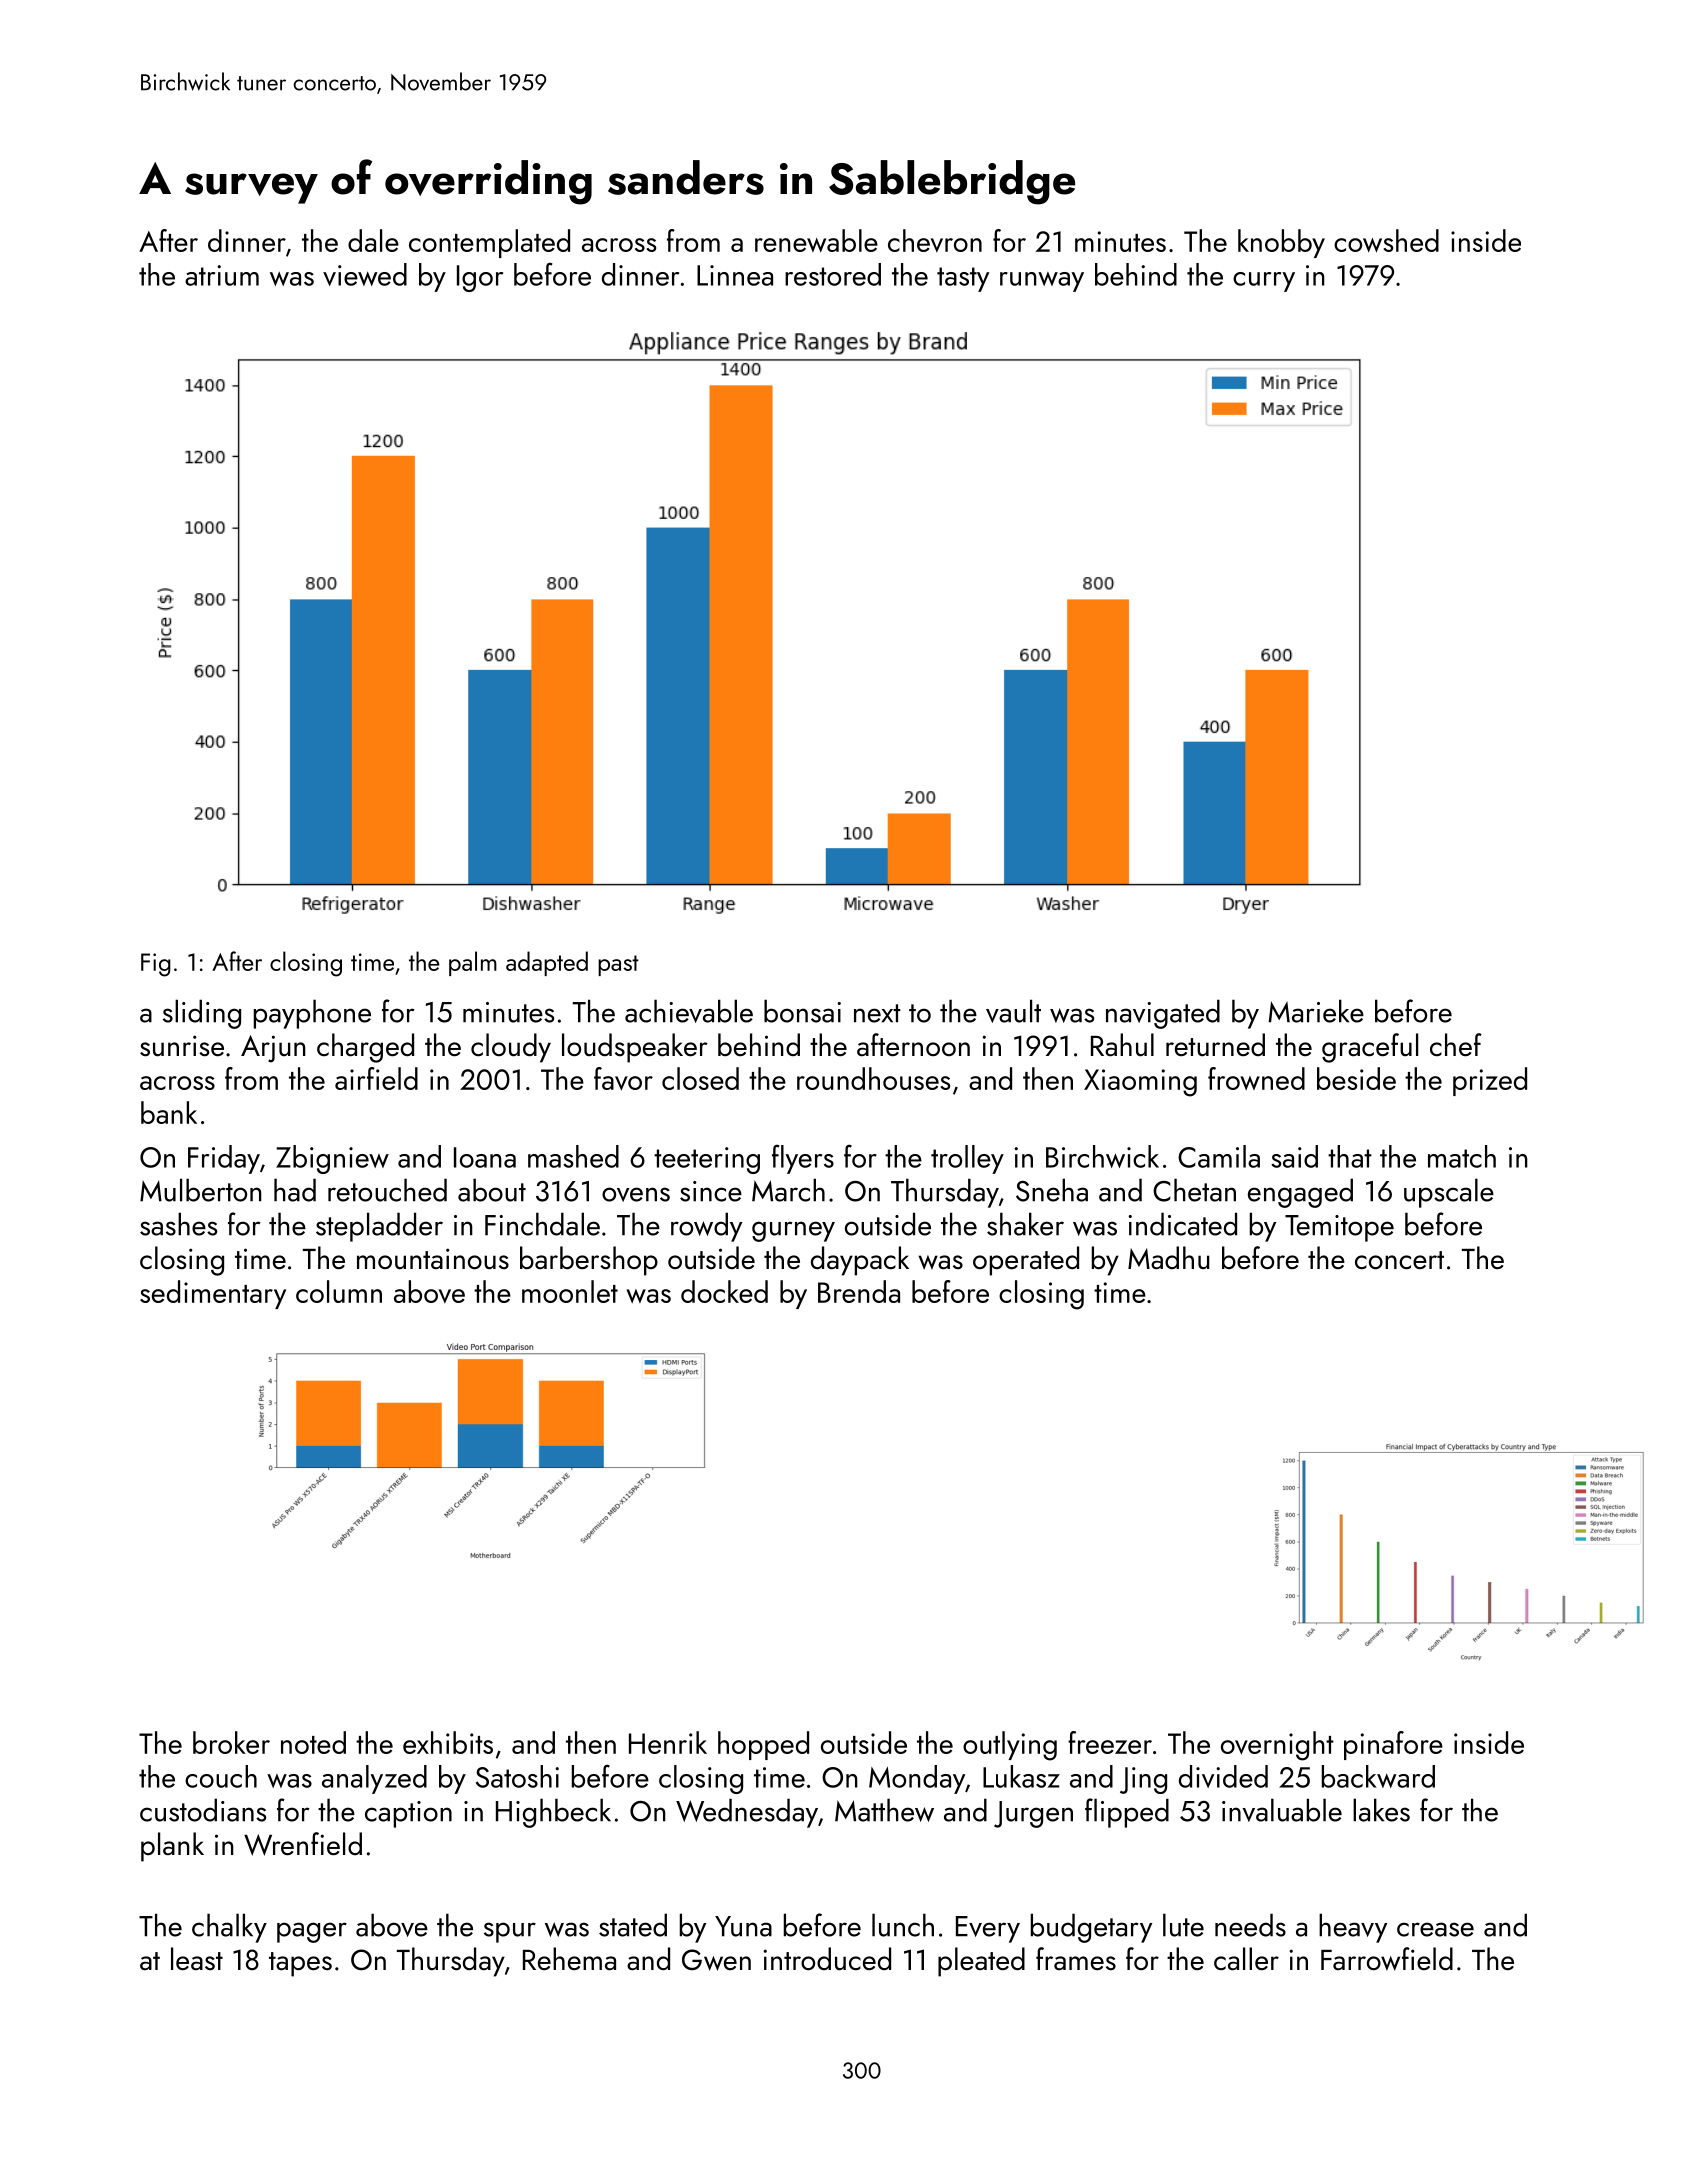  I want to click on introduced, so click(827, 1959).
